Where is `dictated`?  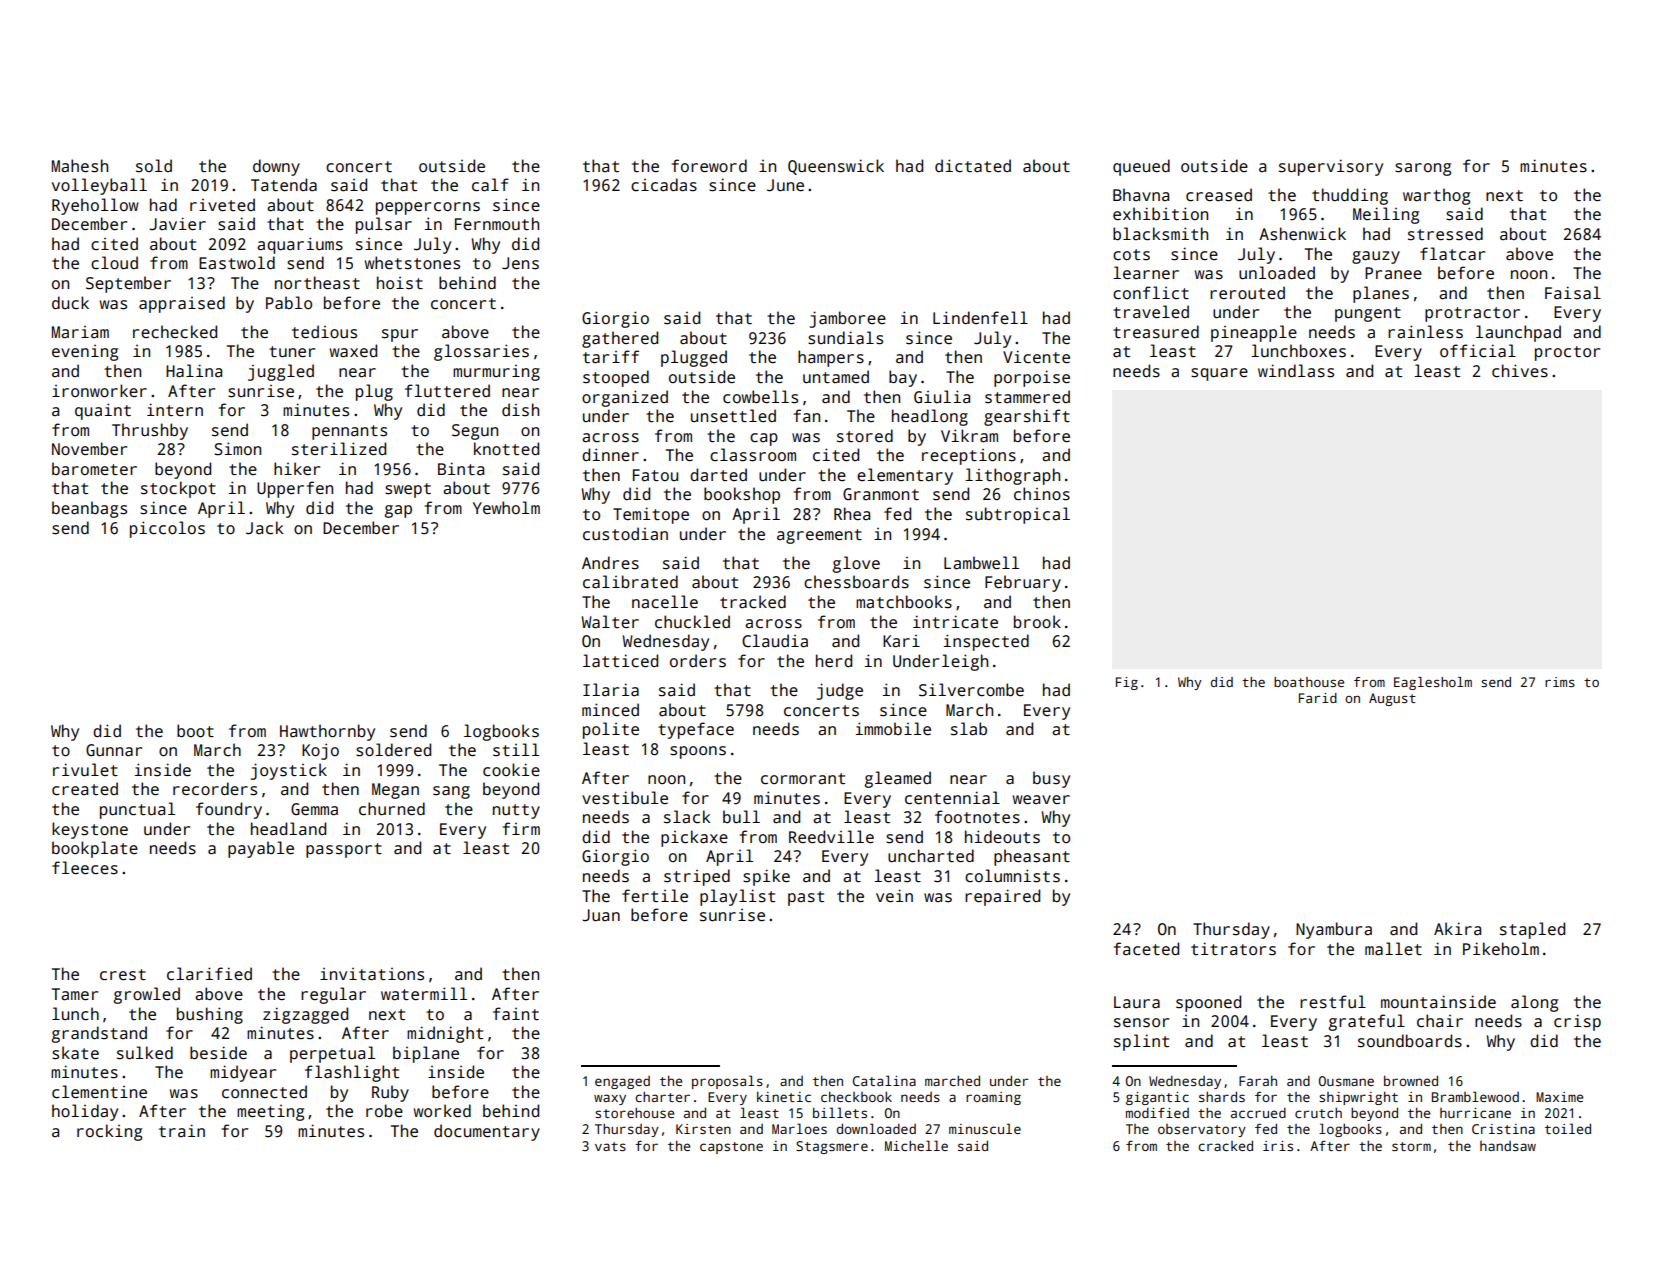 dictated is located at coordinates (973, 166).
